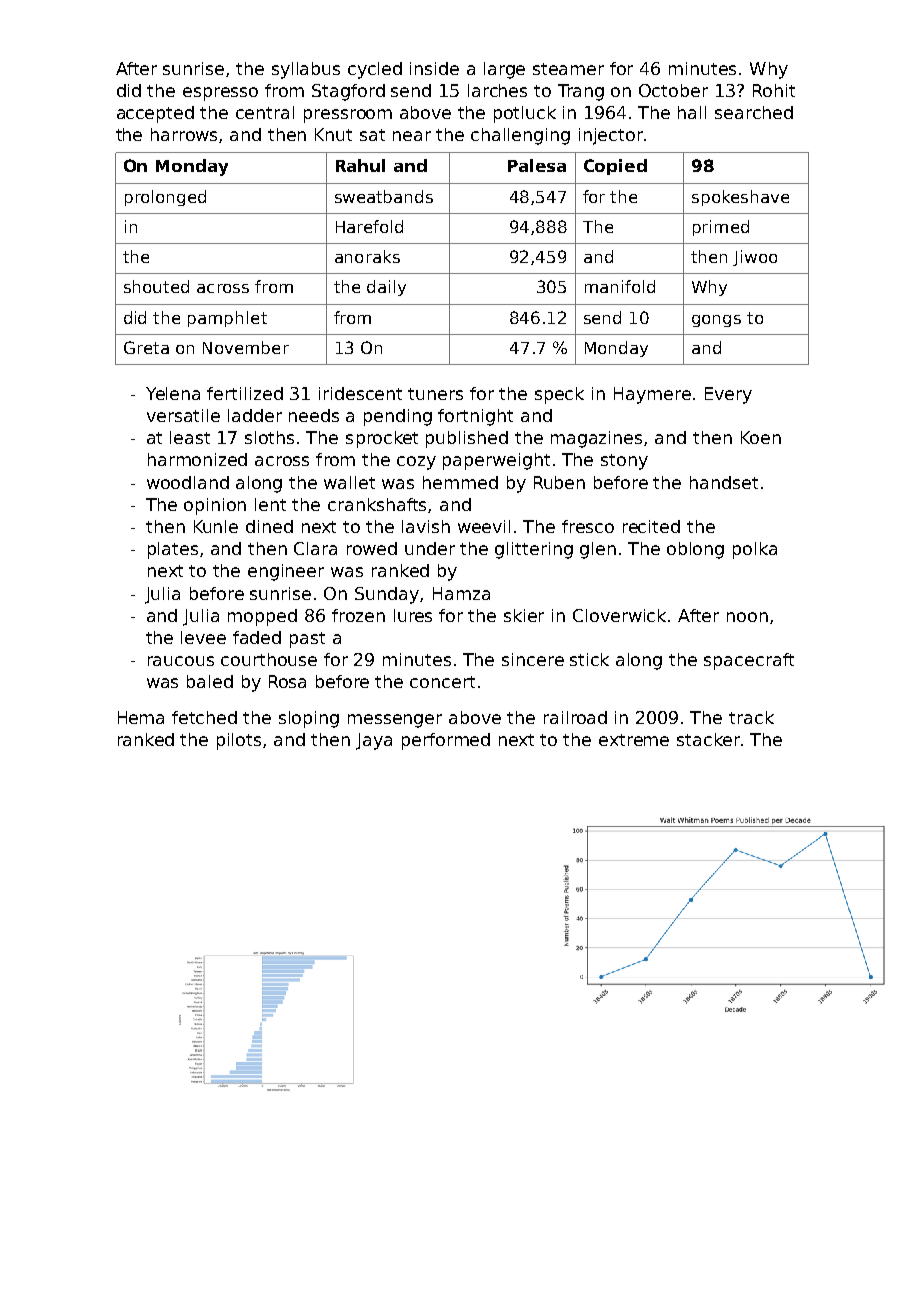  What do you see at coordinates (568, 69) in the screenshot?
I see `steamer` at bounding box center [568, 69].
